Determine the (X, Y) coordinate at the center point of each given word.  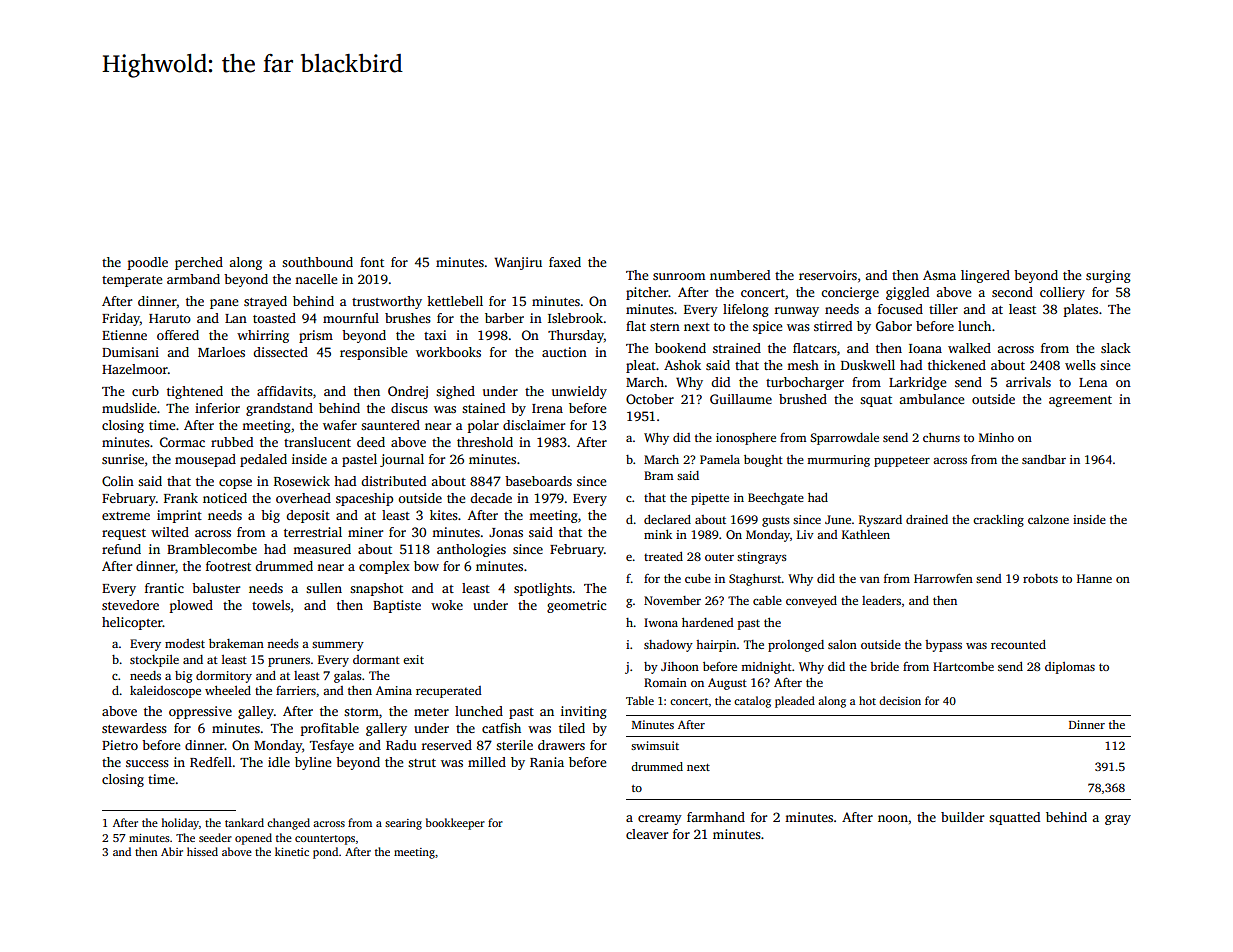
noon (893, 818)
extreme (126, 516)
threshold (485, 442)
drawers (561, 745)
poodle (148, 263)
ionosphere (746, 439)
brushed (803, 399)
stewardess (134, 728)
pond (325, 853)
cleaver (647, 834)
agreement (1080, 401)
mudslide (129, 408)
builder (962, 817)
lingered (985, 276)
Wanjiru (518, 263)
